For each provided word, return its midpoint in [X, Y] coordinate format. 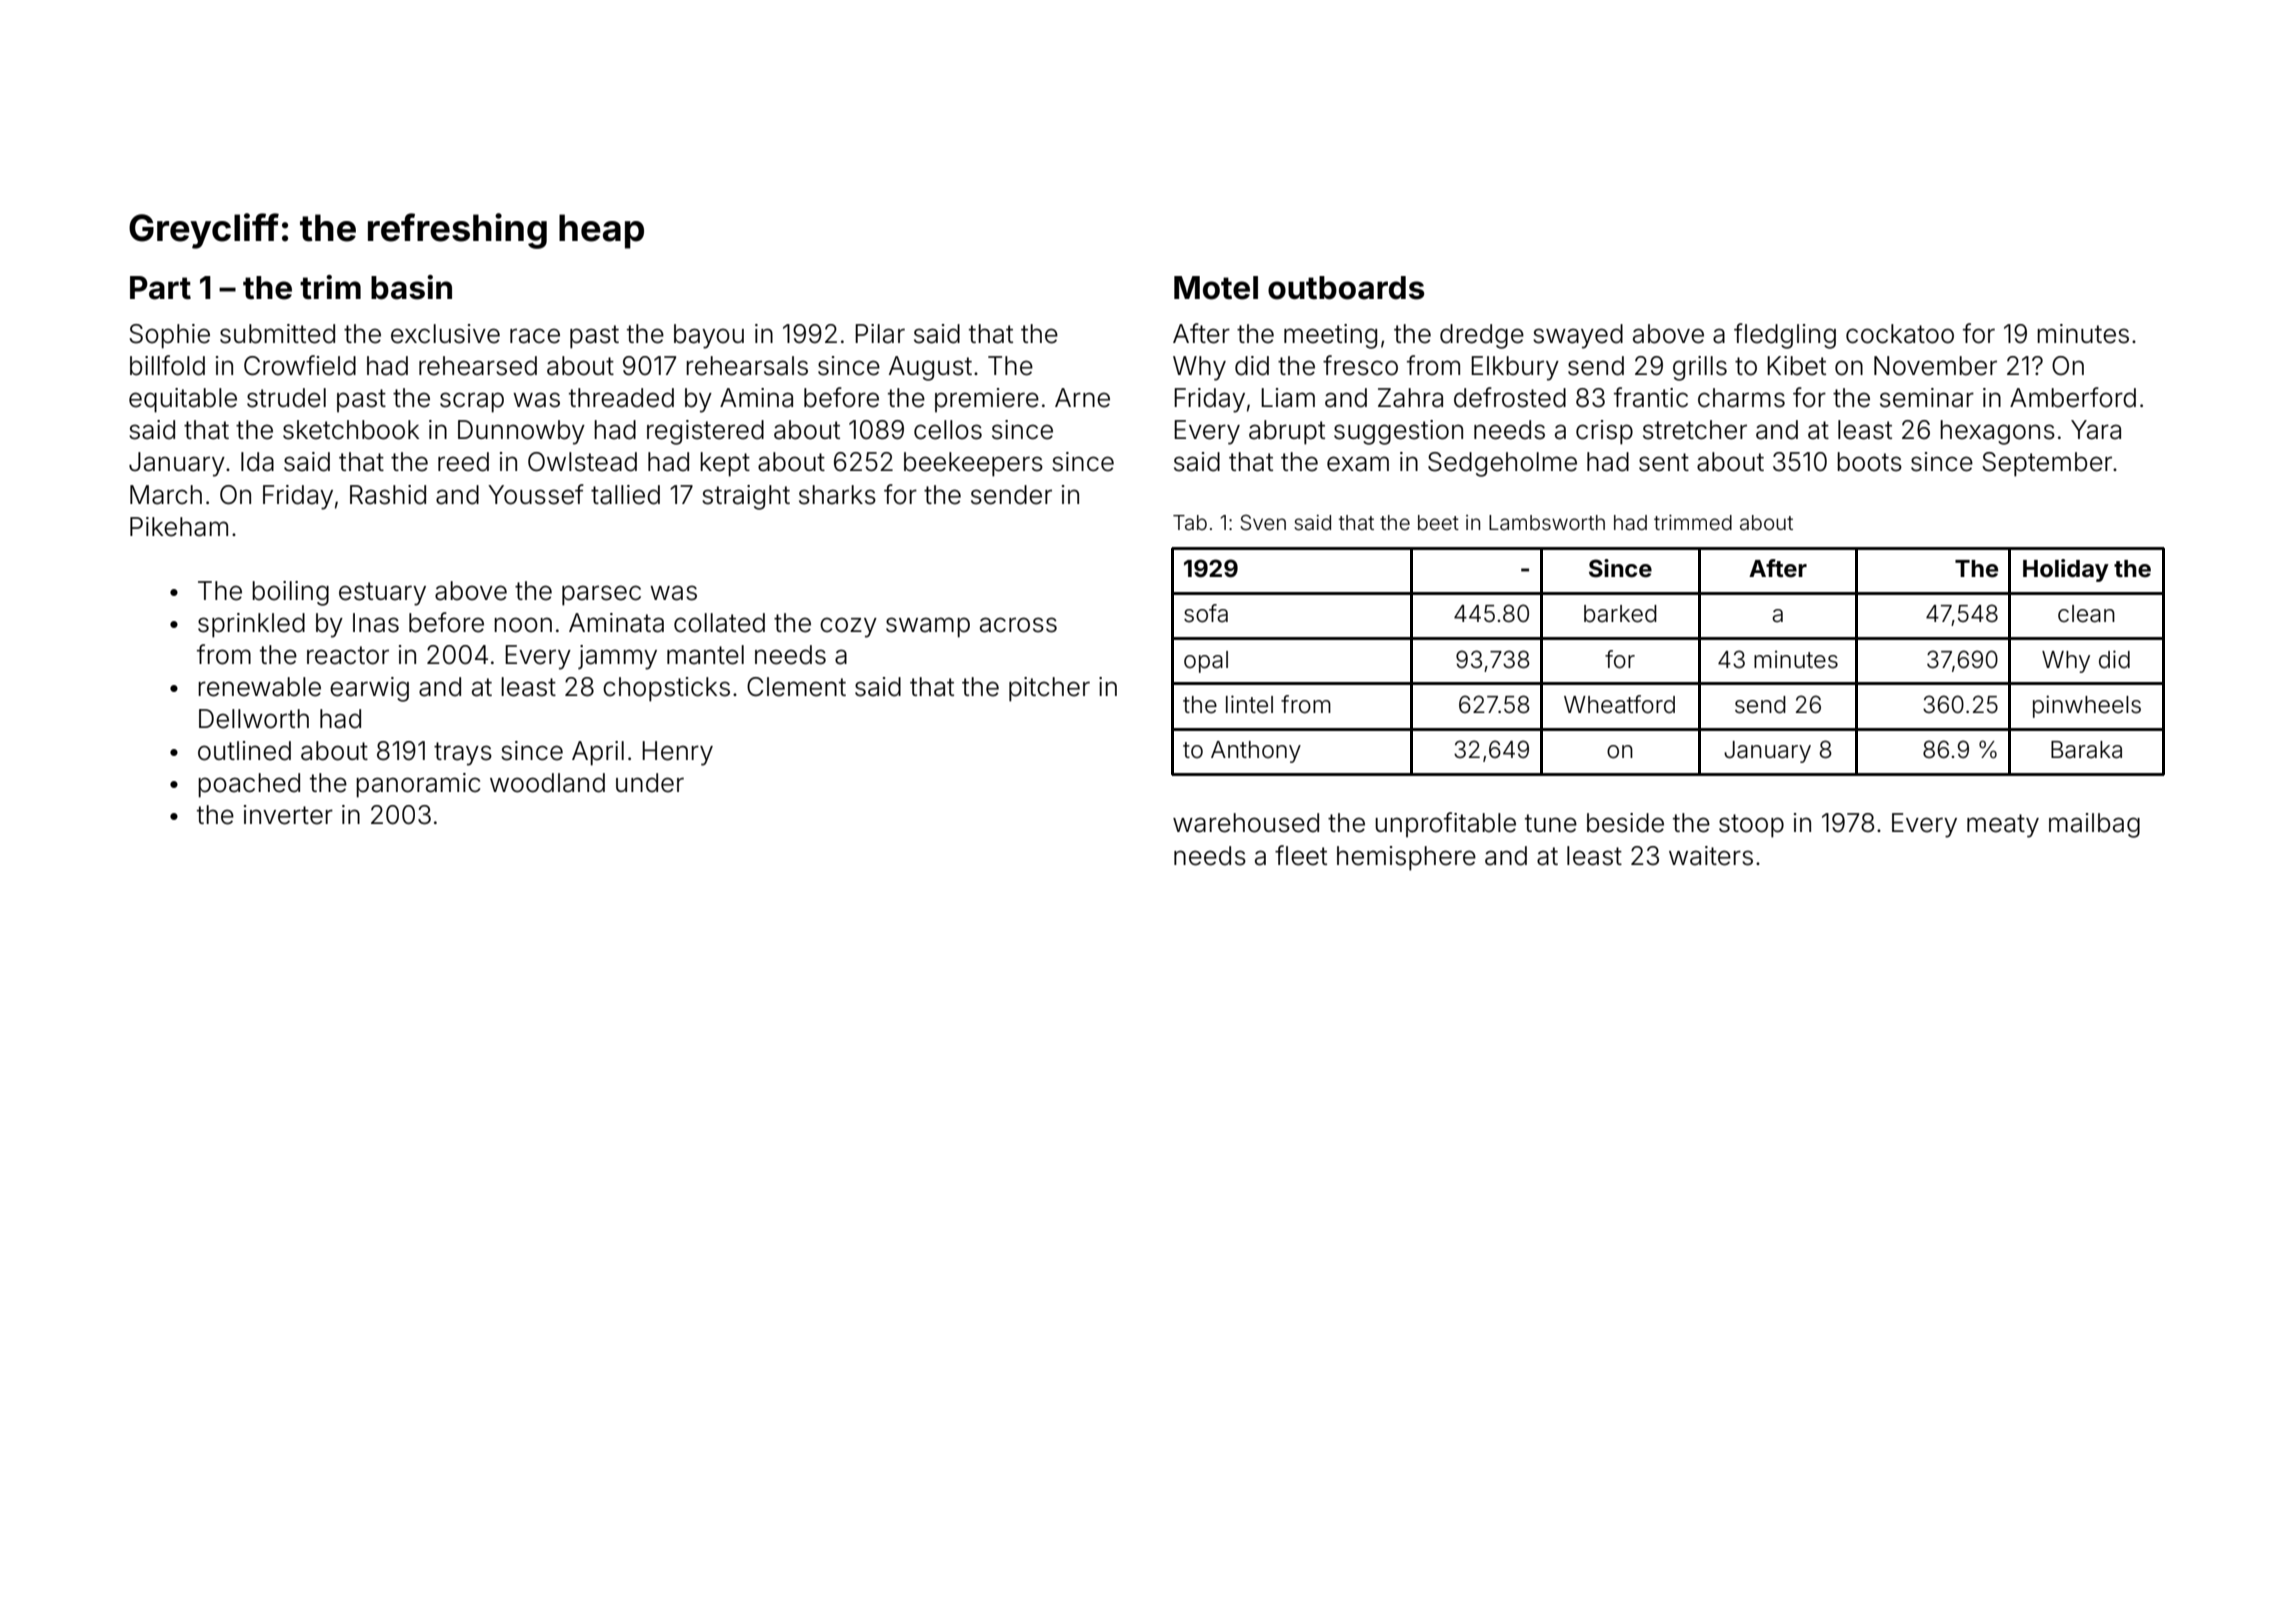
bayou [709, 336]
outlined [244, 751]
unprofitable [1445, 825]
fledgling [1785, 336]
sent [1664, 462]
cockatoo [1900, 334]
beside [1625, 823]
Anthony [1256, 752]
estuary [382, 594]
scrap [472, 402]
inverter [288, 815]
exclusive [445, 334]
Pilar [880, 334]
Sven [1263, 522]
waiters [1711, 856]
